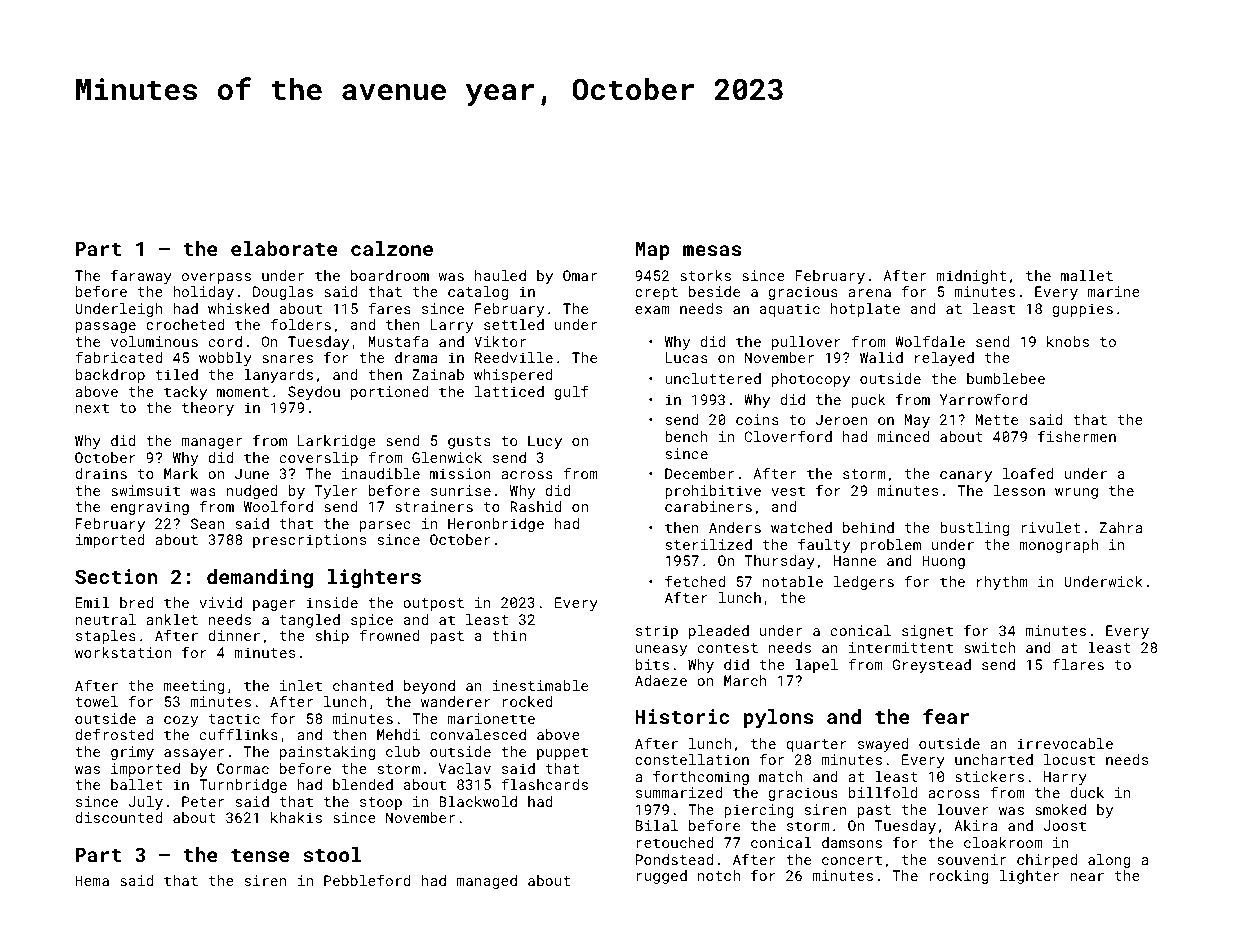 The image size is (1233, 952). Describe the element at coordinates (301, 685) in the screenshot. I see `inlet` at that location.
